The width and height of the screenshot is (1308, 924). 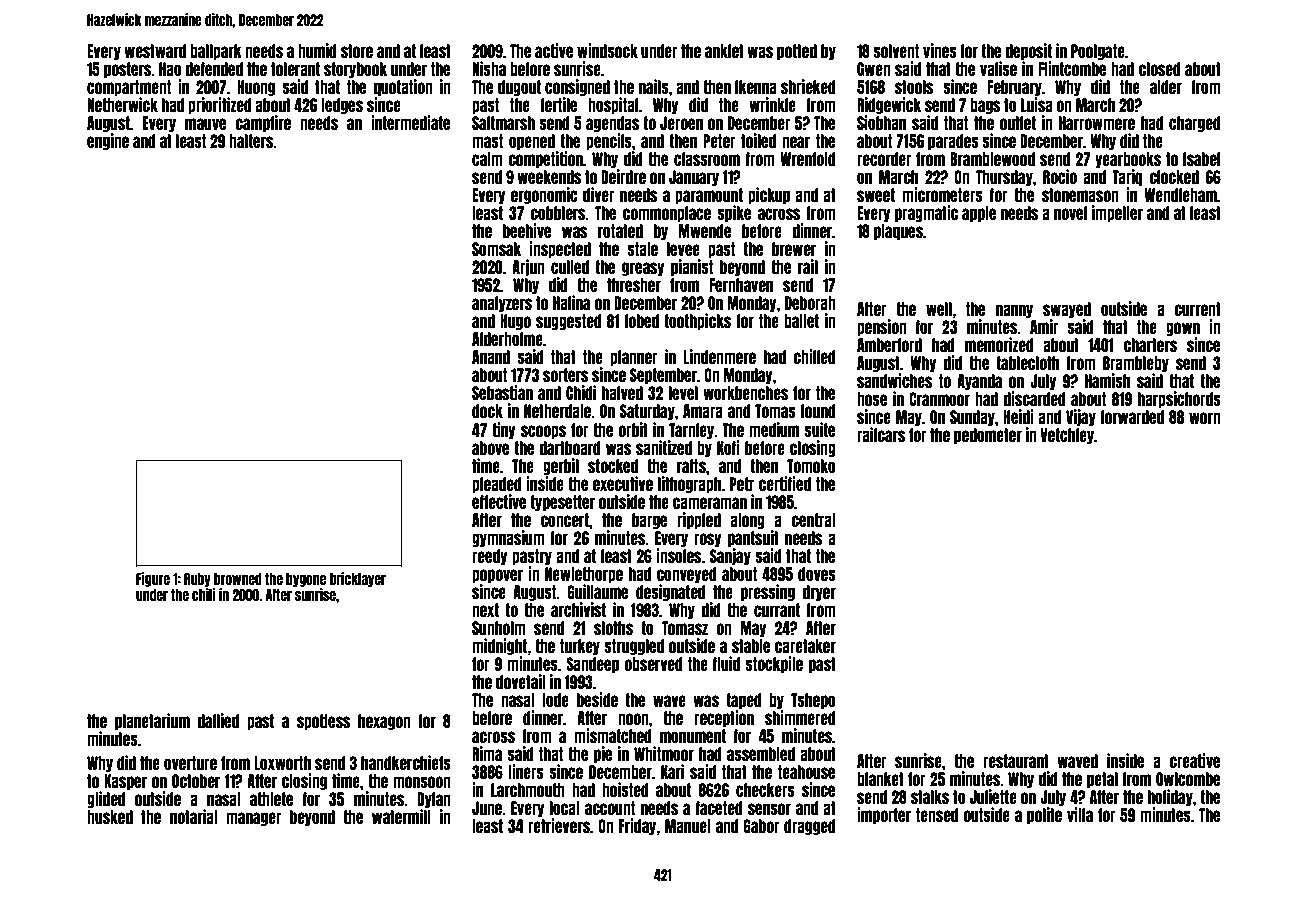 I want to click on spike, so click(x=734, y=213).
